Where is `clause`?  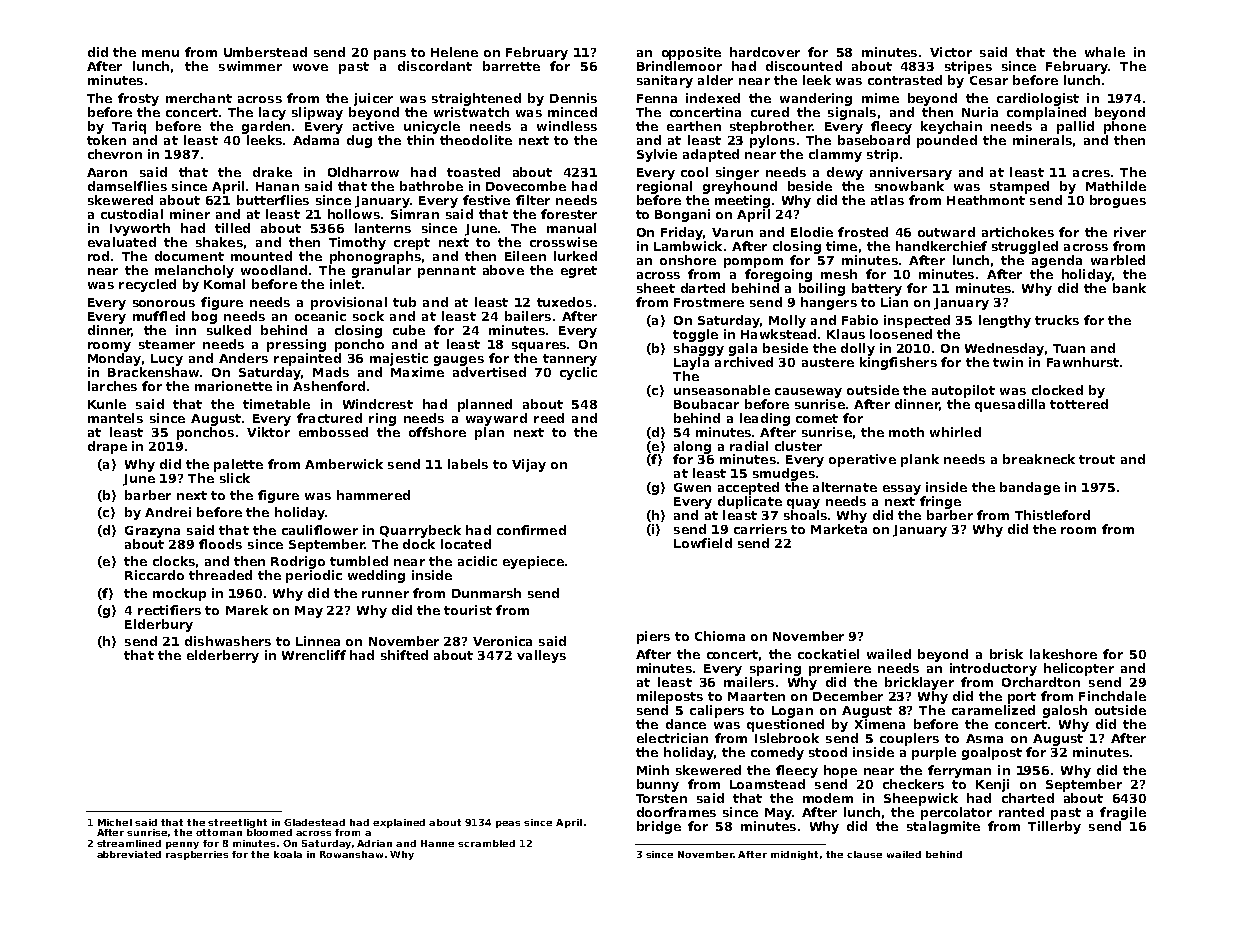
clause is located at coordinates (864, 854).
